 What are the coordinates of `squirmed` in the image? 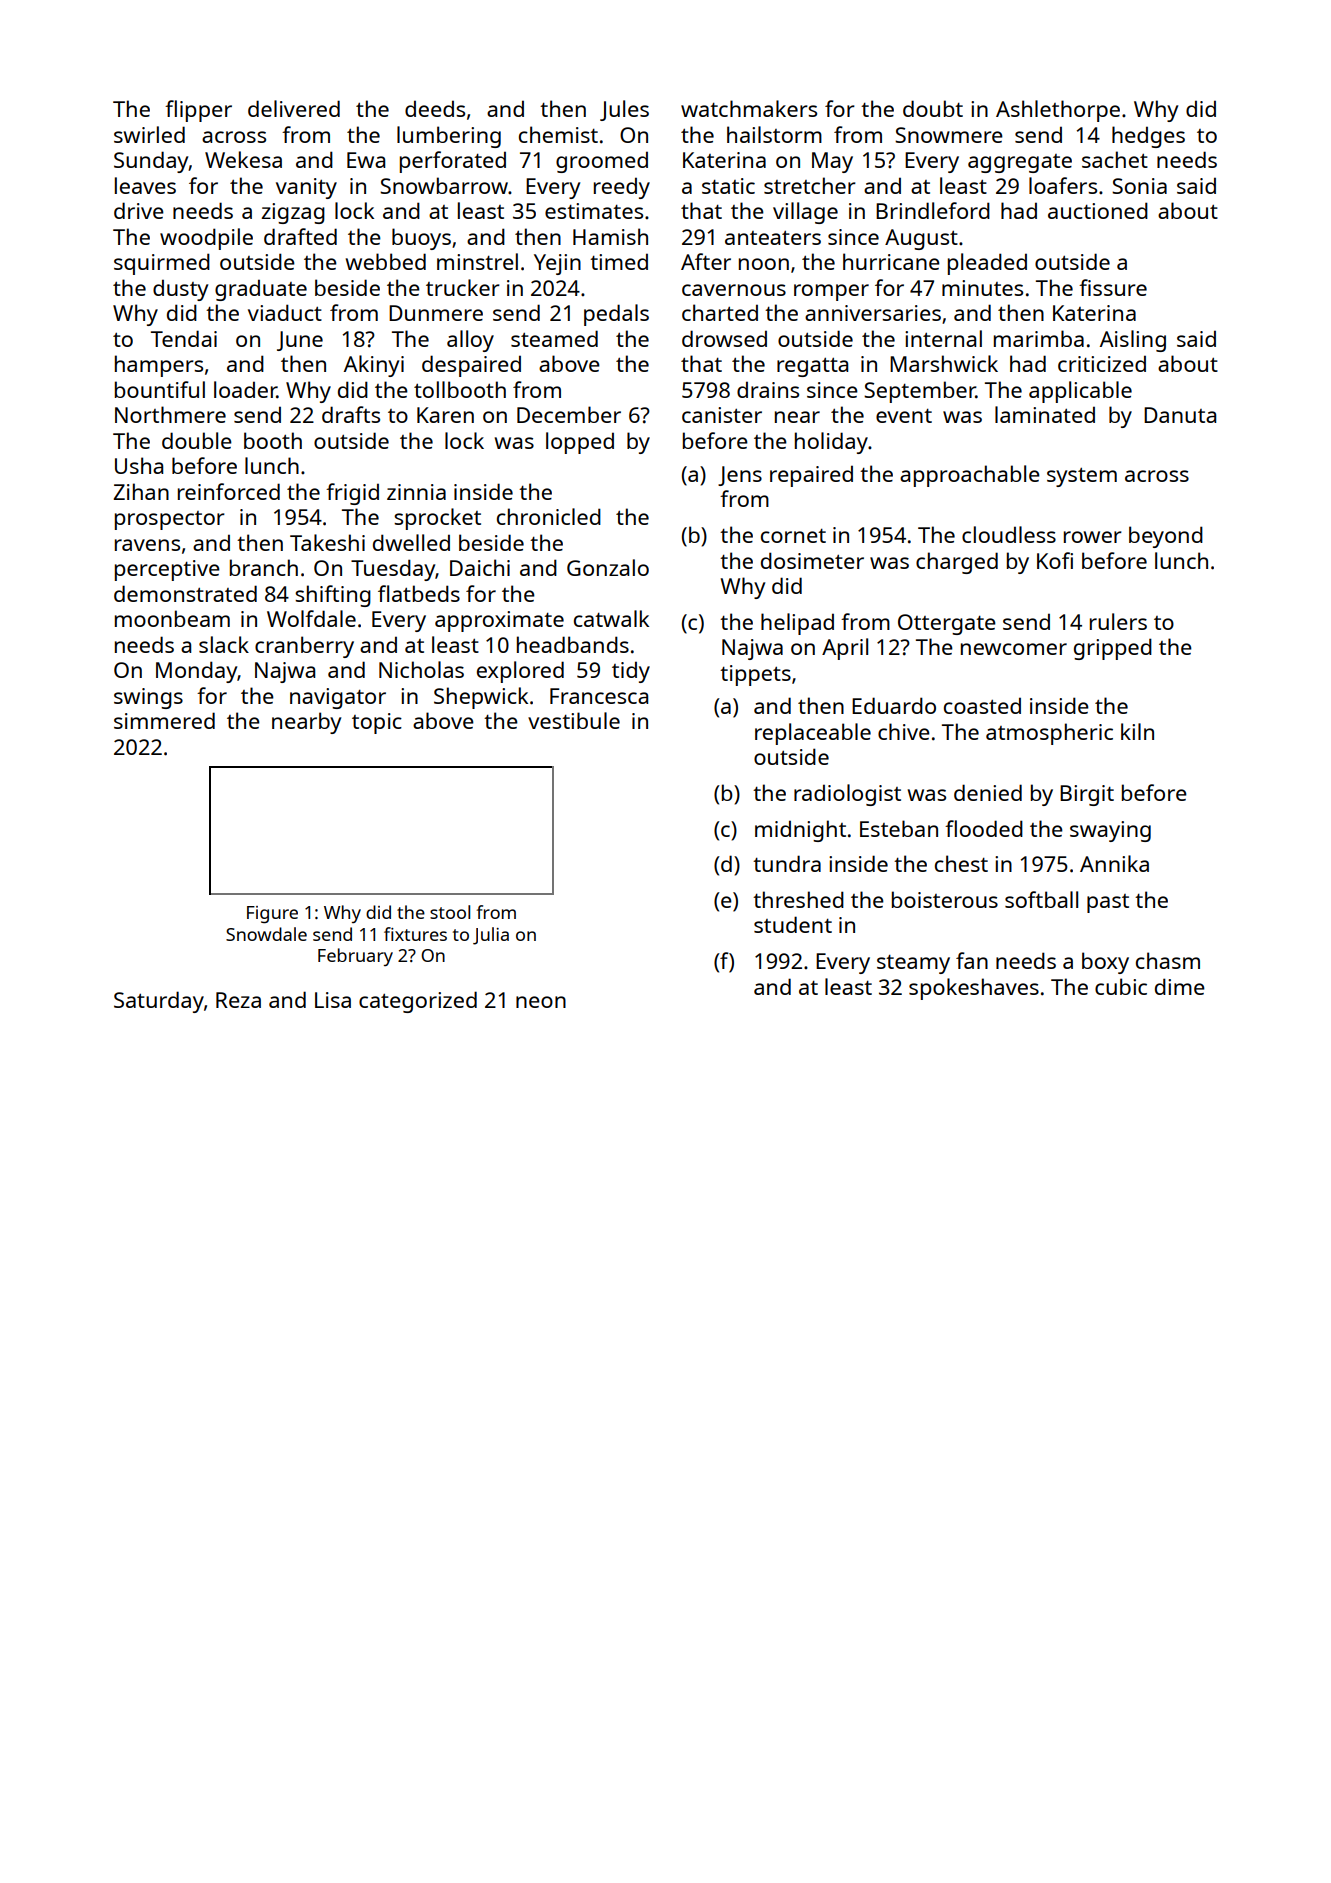 It's located at (162, 264).
